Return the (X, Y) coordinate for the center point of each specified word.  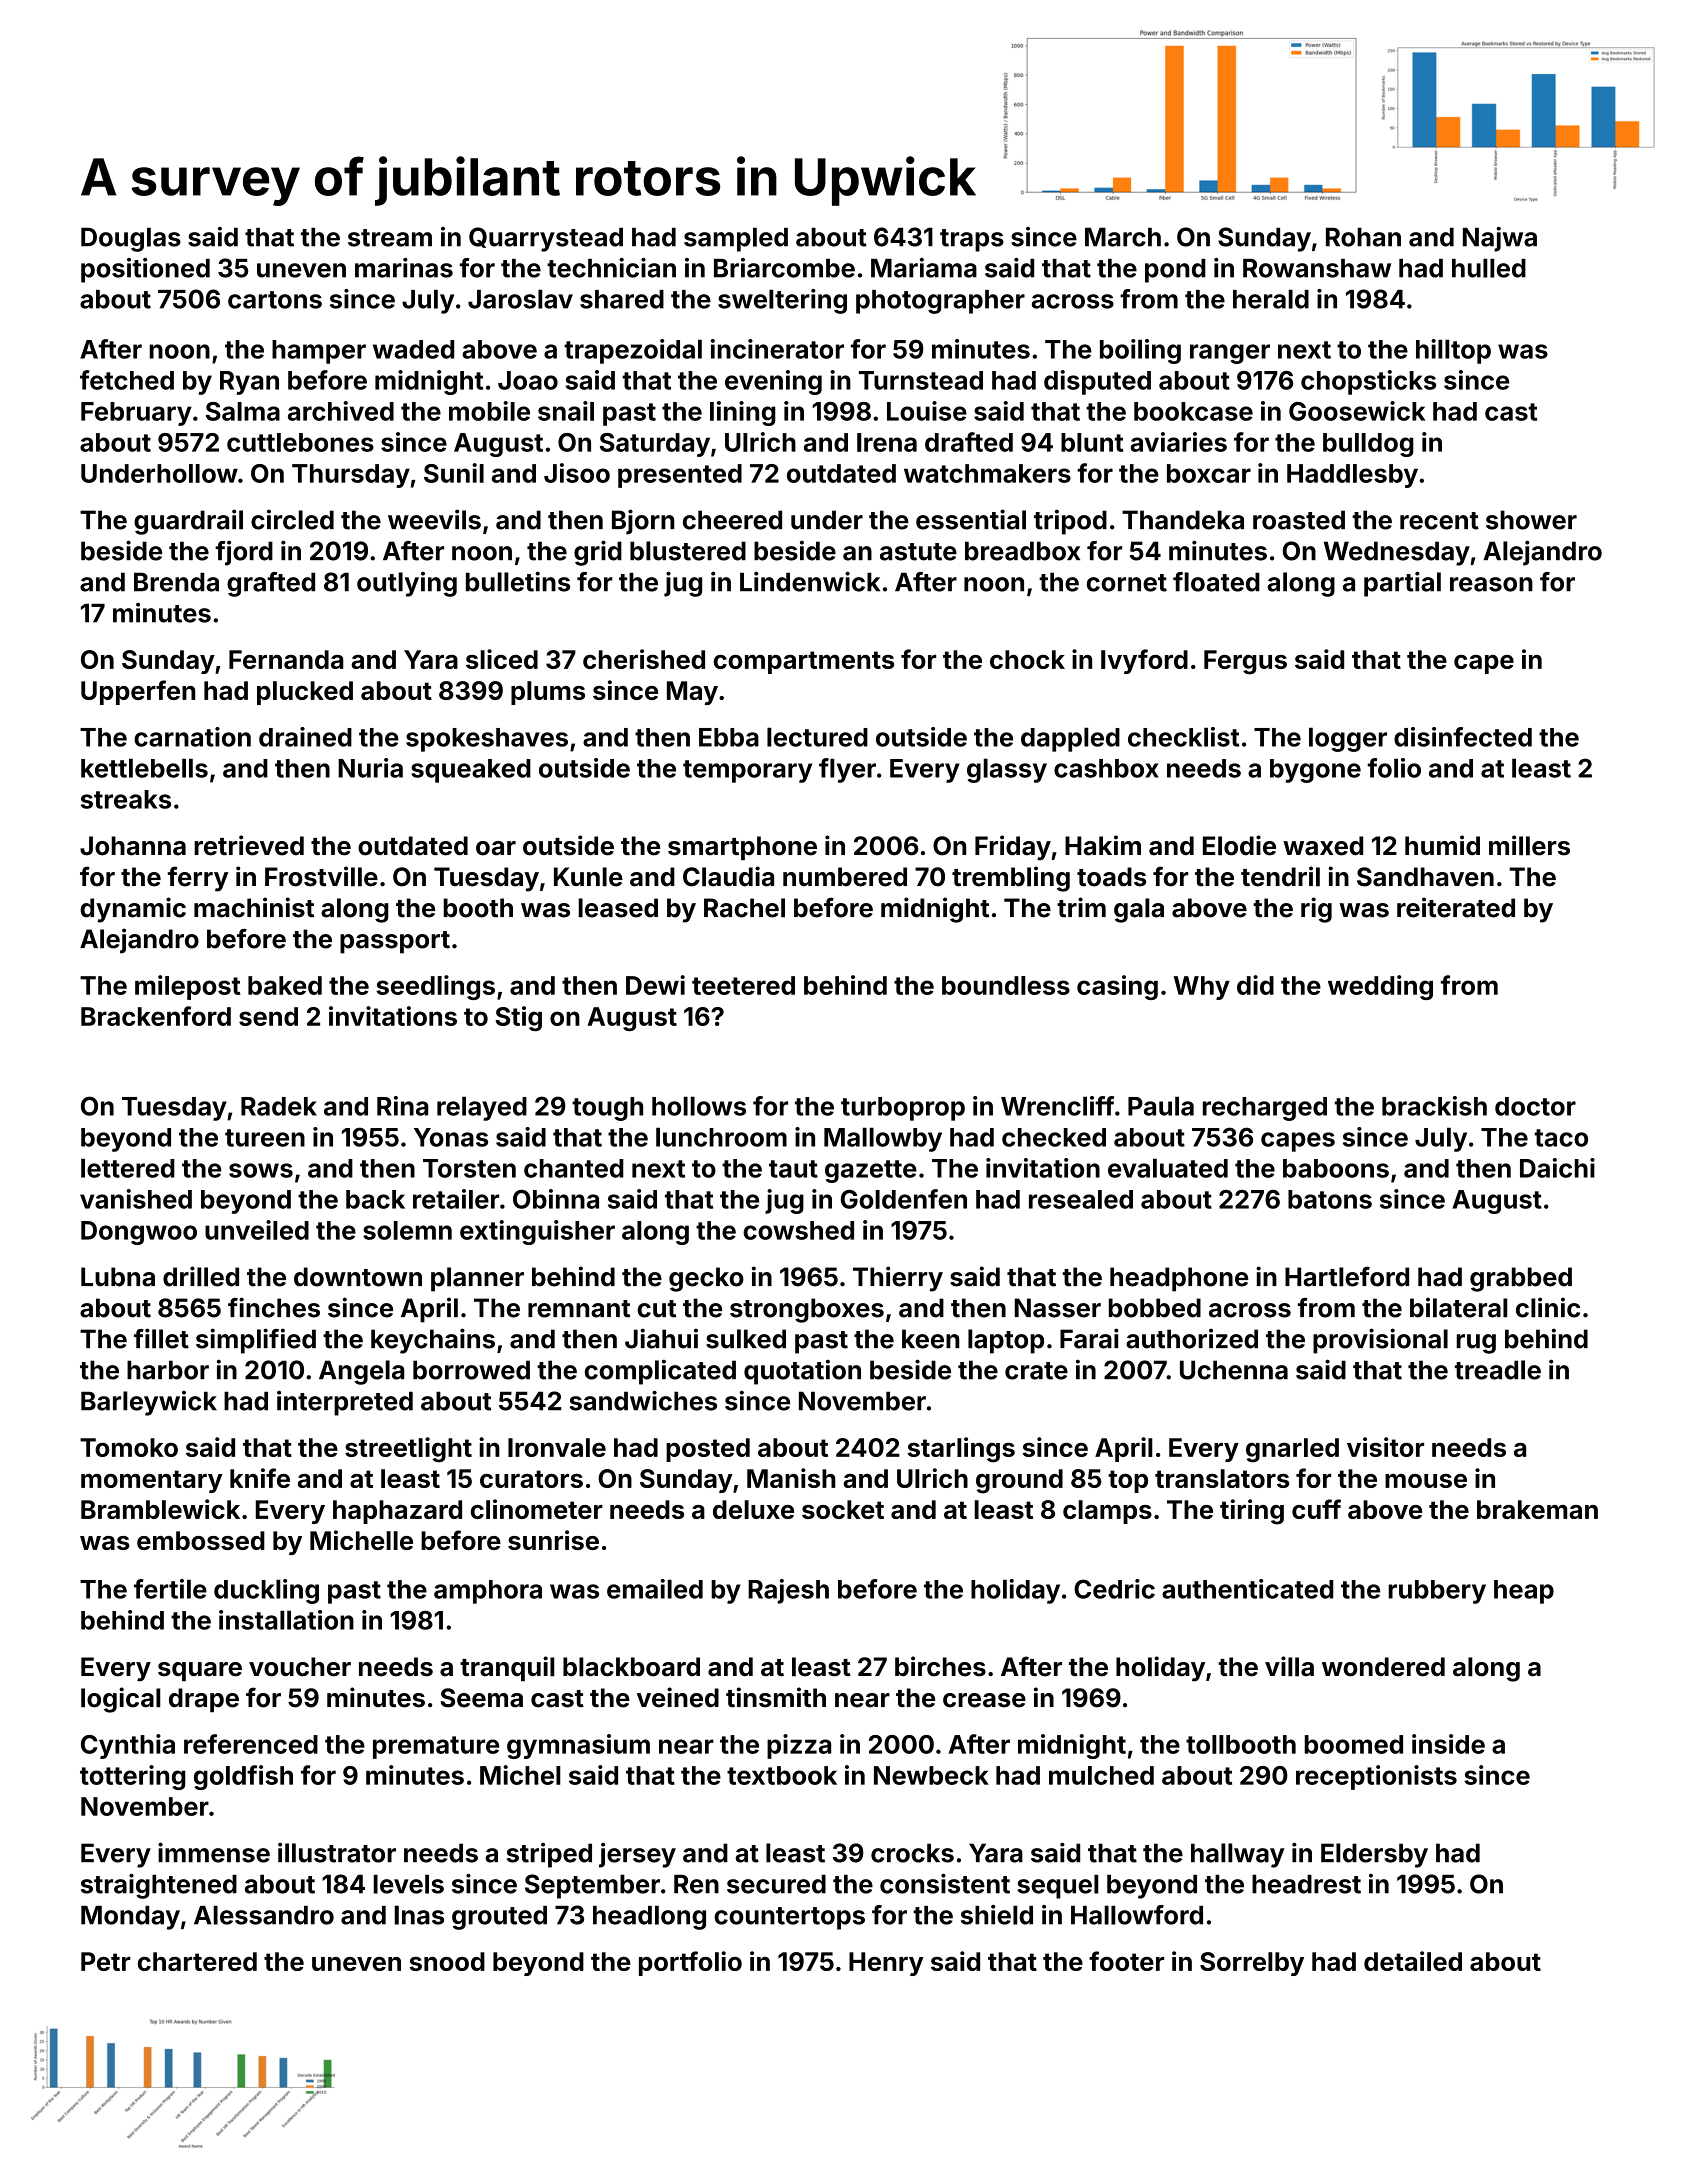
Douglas (131, 239)
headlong (649, 1917)
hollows (699, 1106)
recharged (1265, 1109)
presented (680, 476)
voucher (300, 1667)
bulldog (1368, 445)
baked (285, 985)
